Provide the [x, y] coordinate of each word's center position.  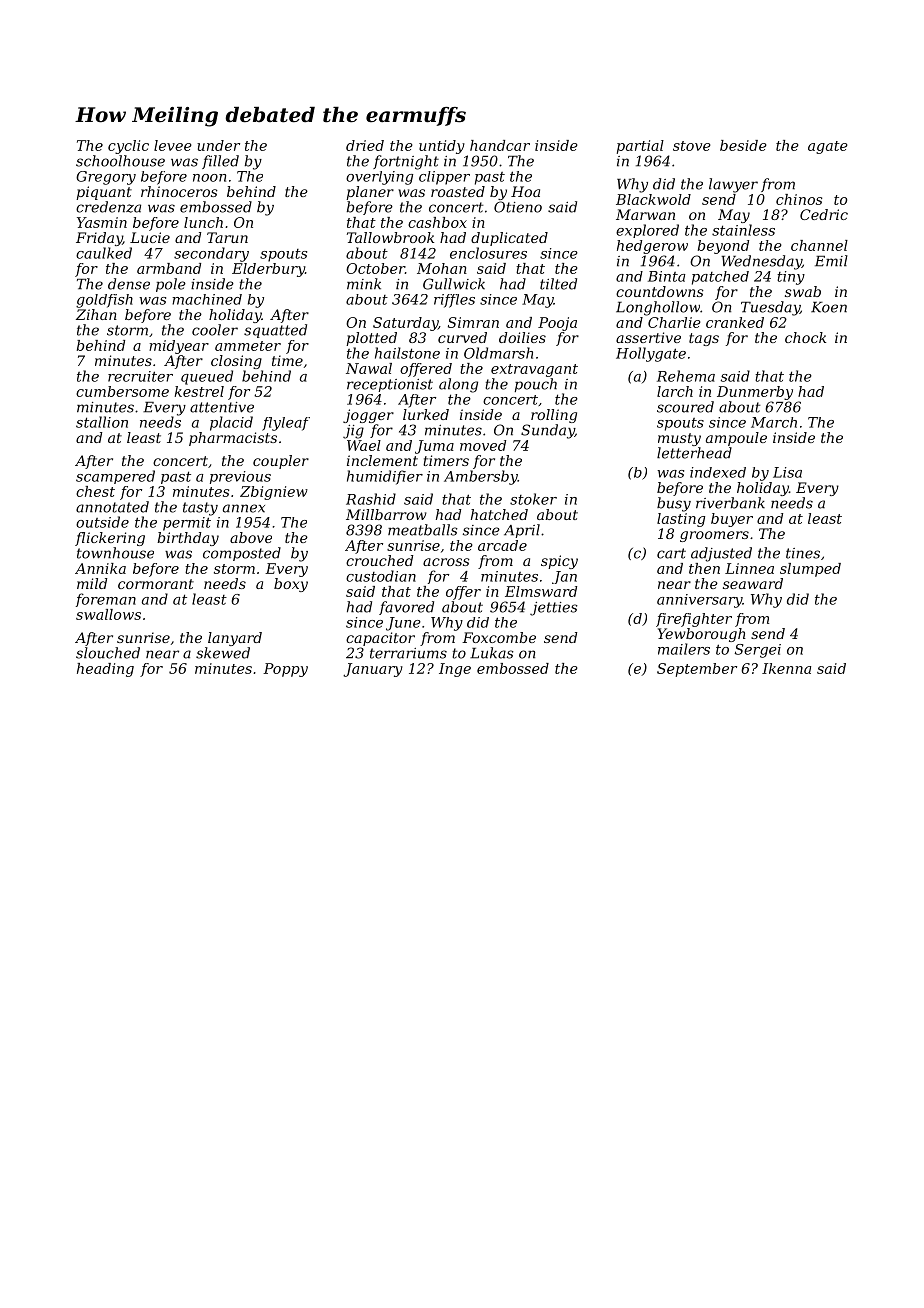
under [218, 145]
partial [640, 147]
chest [95, 491]
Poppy [285, 670]
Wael [364, 445]
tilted [558, 284]
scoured [685, 407]
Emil [831, 261]
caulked [104, 253]
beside [743, 145]
